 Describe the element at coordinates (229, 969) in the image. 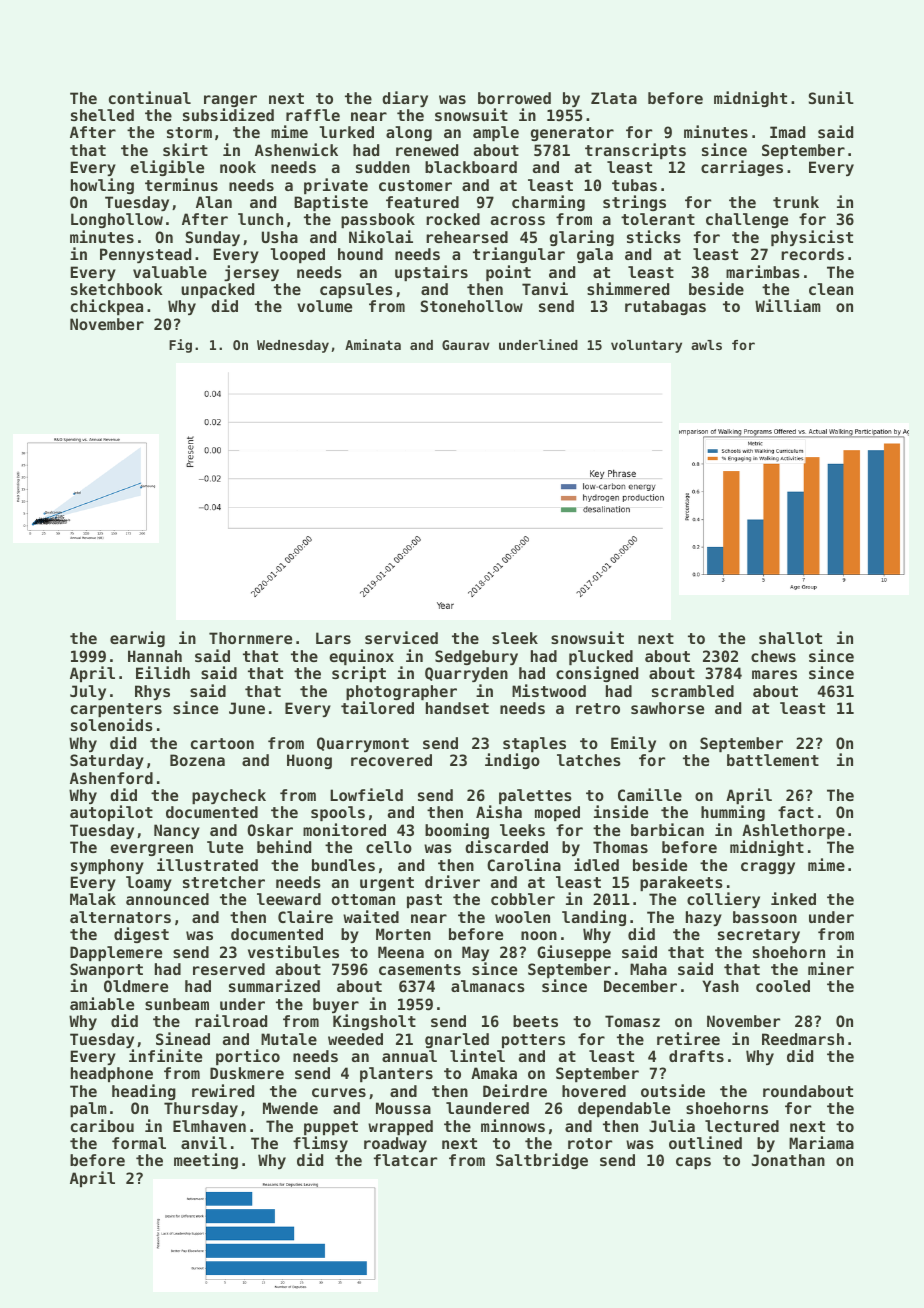

I see `reserved` at that location.
